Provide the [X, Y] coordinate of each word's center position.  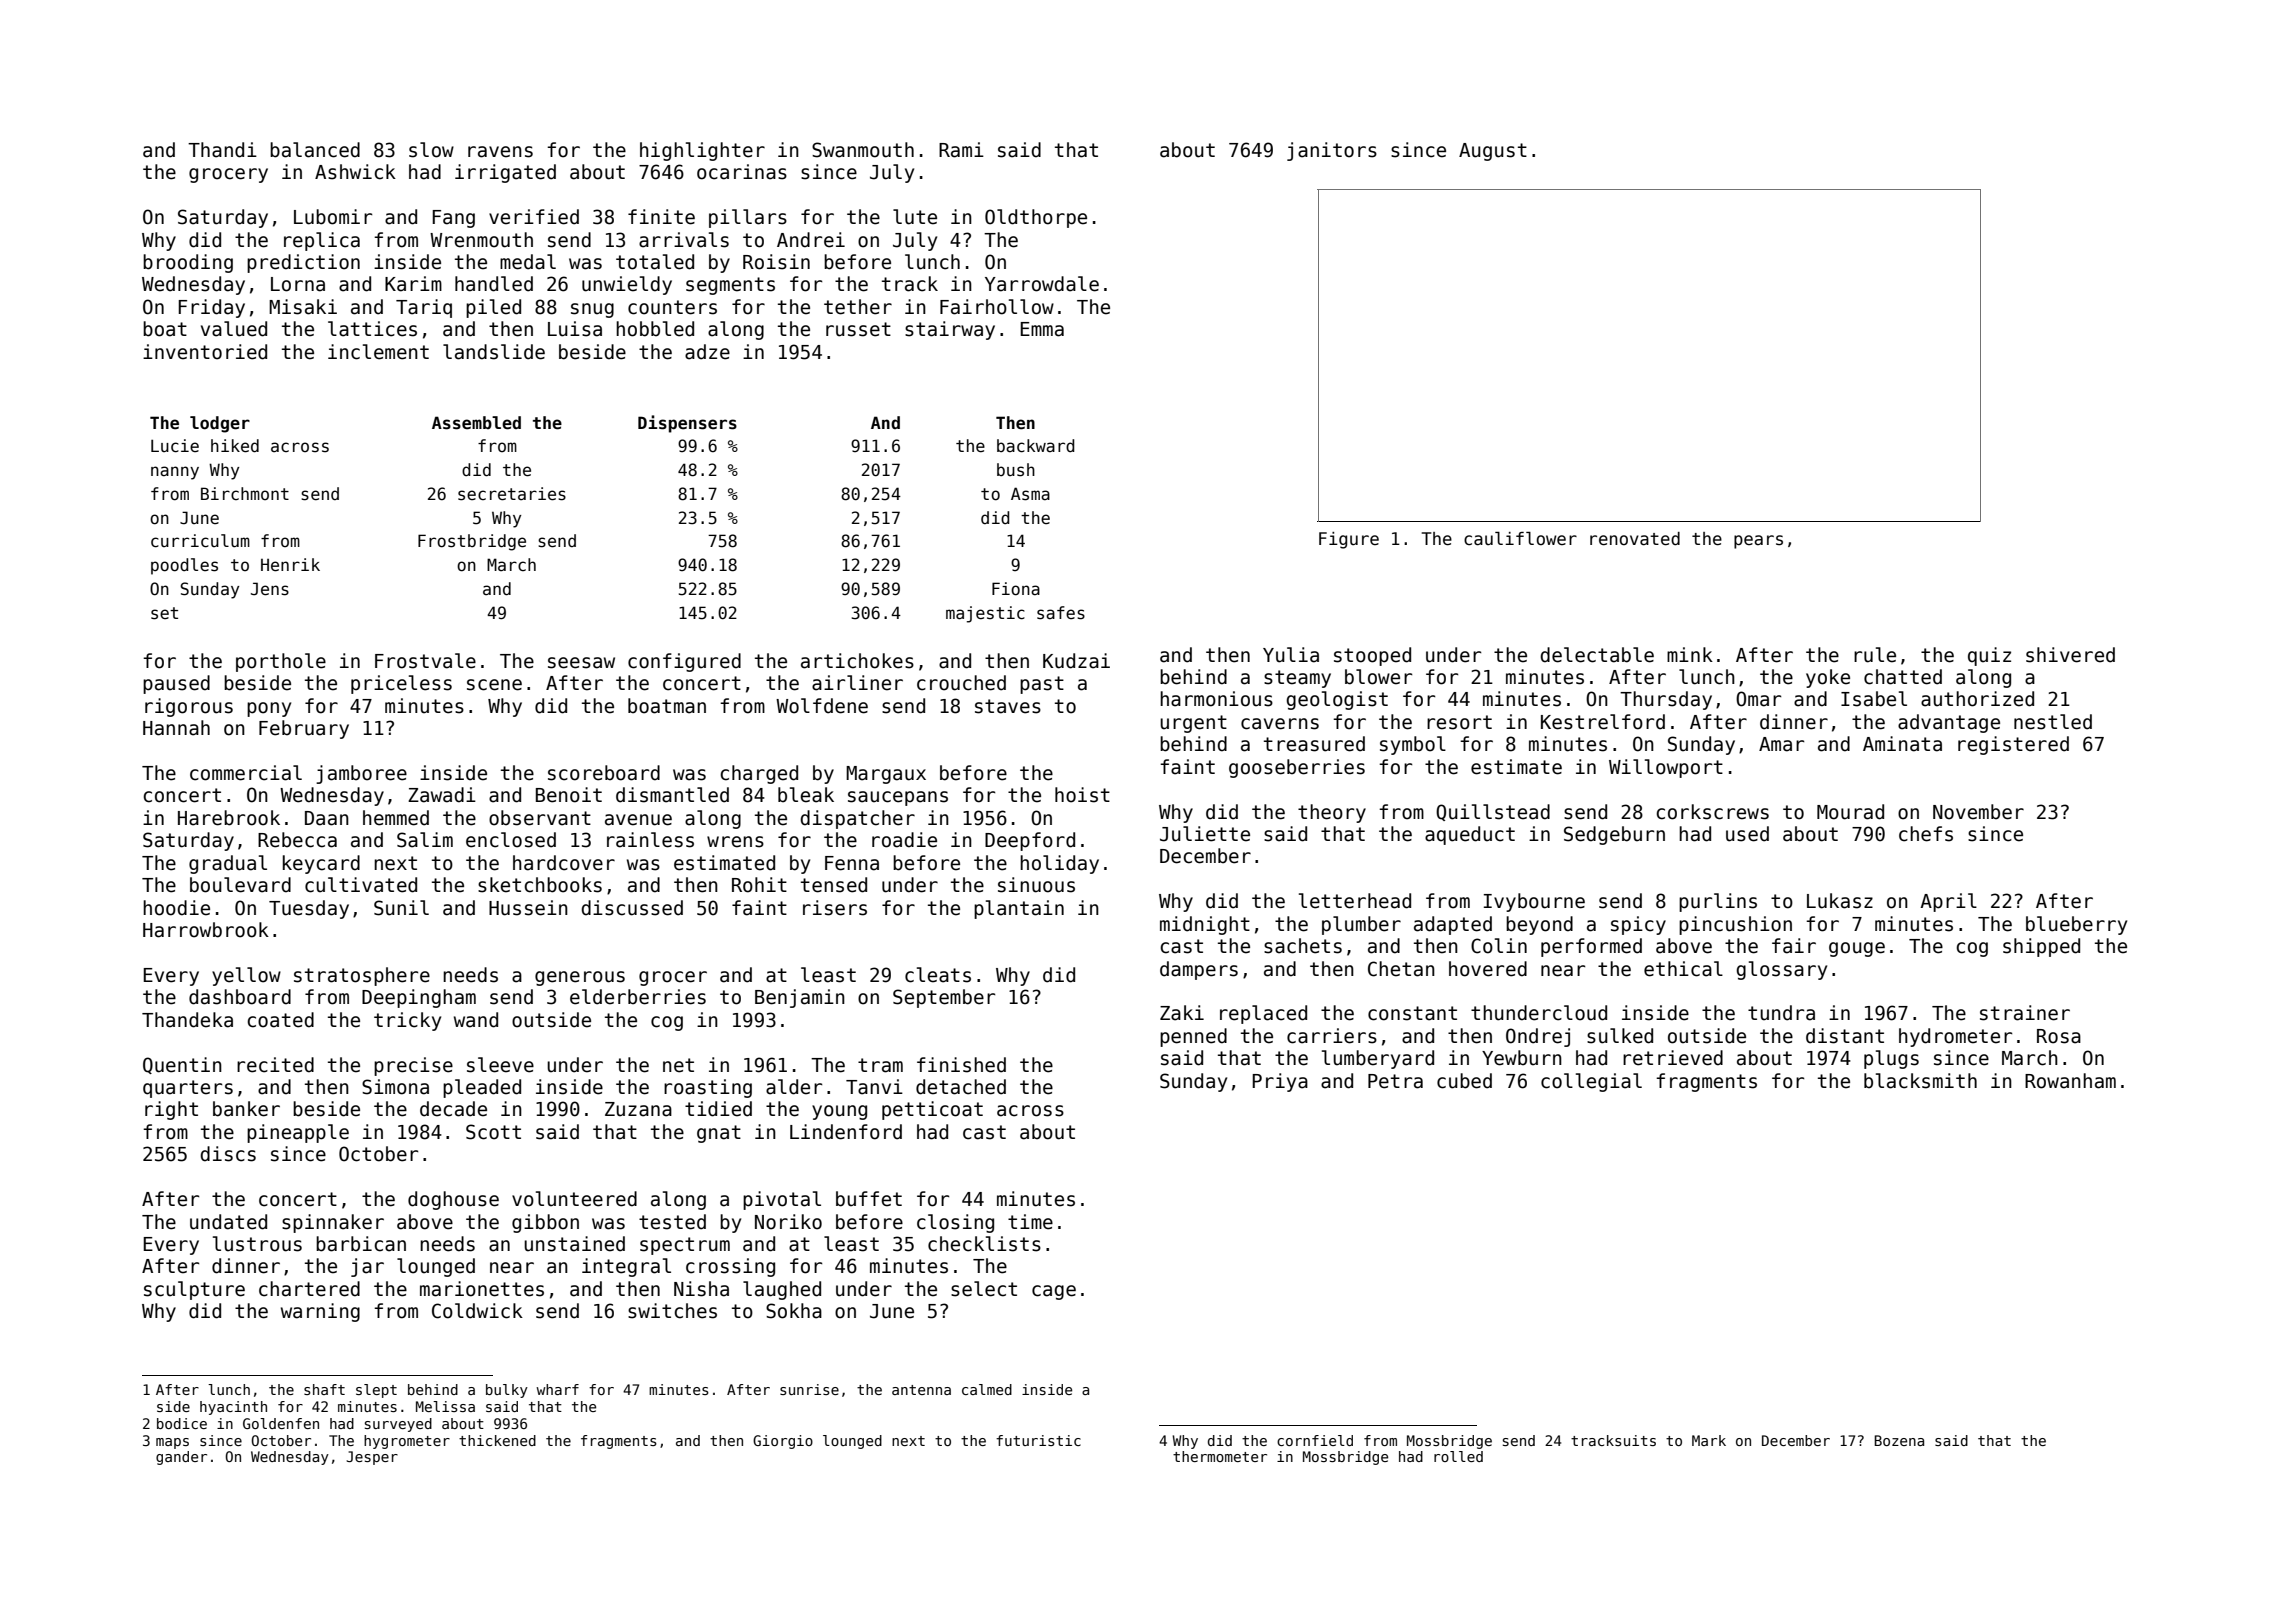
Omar [1758, 699]
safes [1061, 613]
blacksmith [1920, 1081]
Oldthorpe [1036, 218]
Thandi [222, 150]
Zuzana [638, 1109]
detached [961, 1087]
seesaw [581, 663]
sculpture [194, 1290]
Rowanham [2070, 1081]
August [1493, 152]
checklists [984, 1244]
